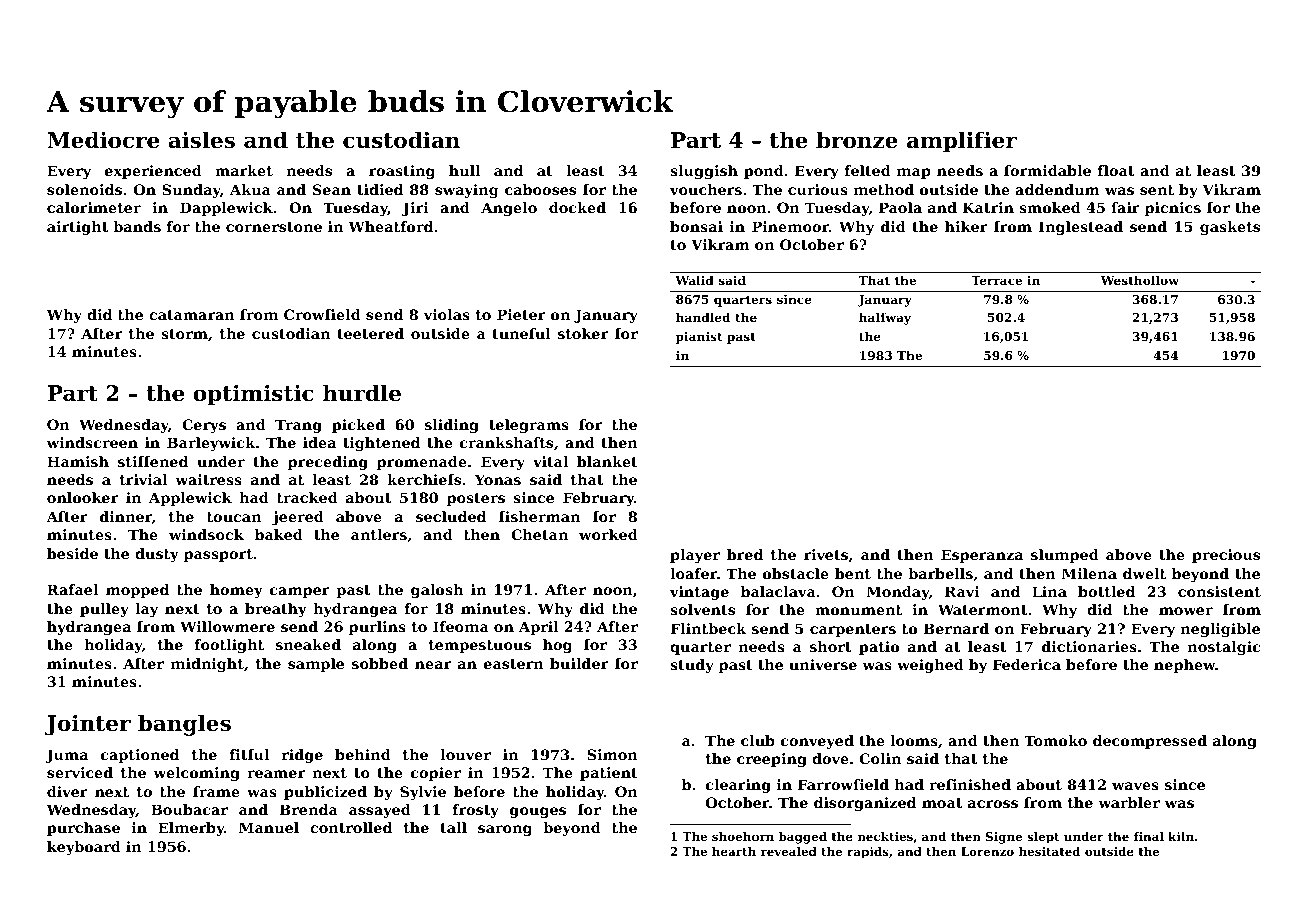 Image resolution: width=1308 pixels, height=924 pixels. I want to click on rivets, so click(826, 554).
